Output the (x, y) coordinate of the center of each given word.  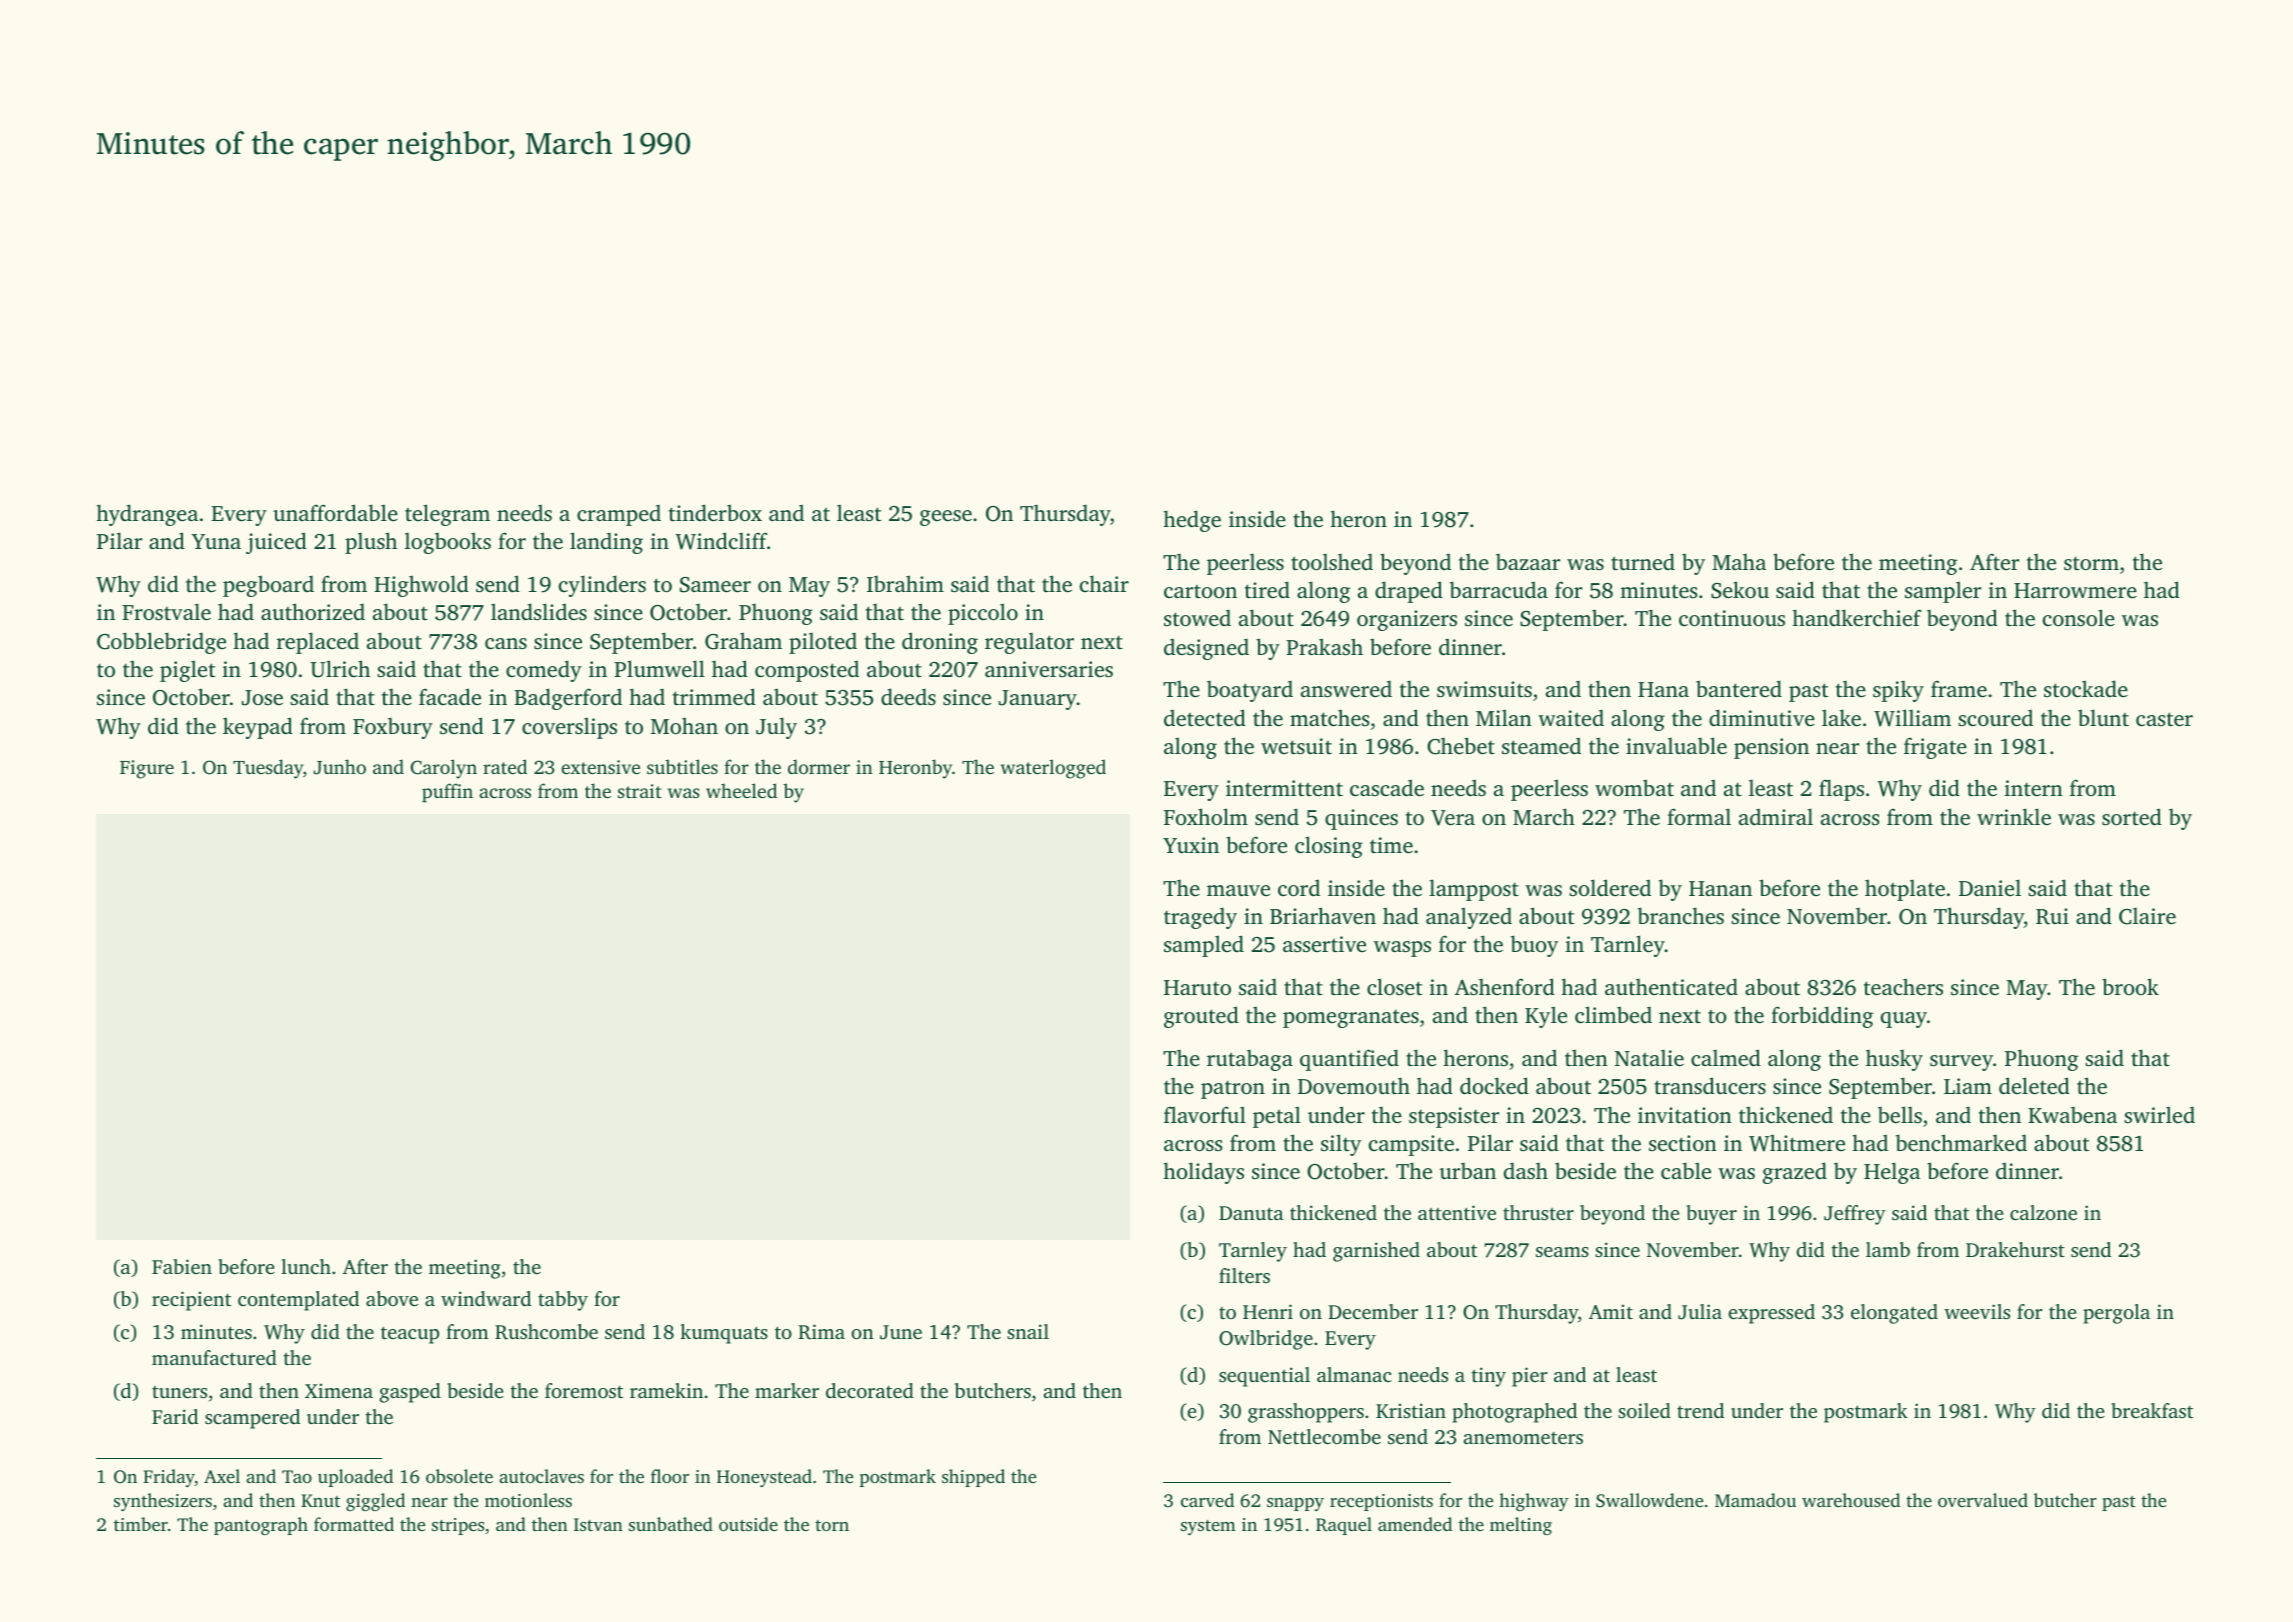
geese (946, 518)
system (1208, 1527)
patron (1233, 1089)
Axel (222, 1476)
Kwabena (2072, 1115)
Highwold (421, 586)
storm (2091, 563)
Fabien (182, 1266)
